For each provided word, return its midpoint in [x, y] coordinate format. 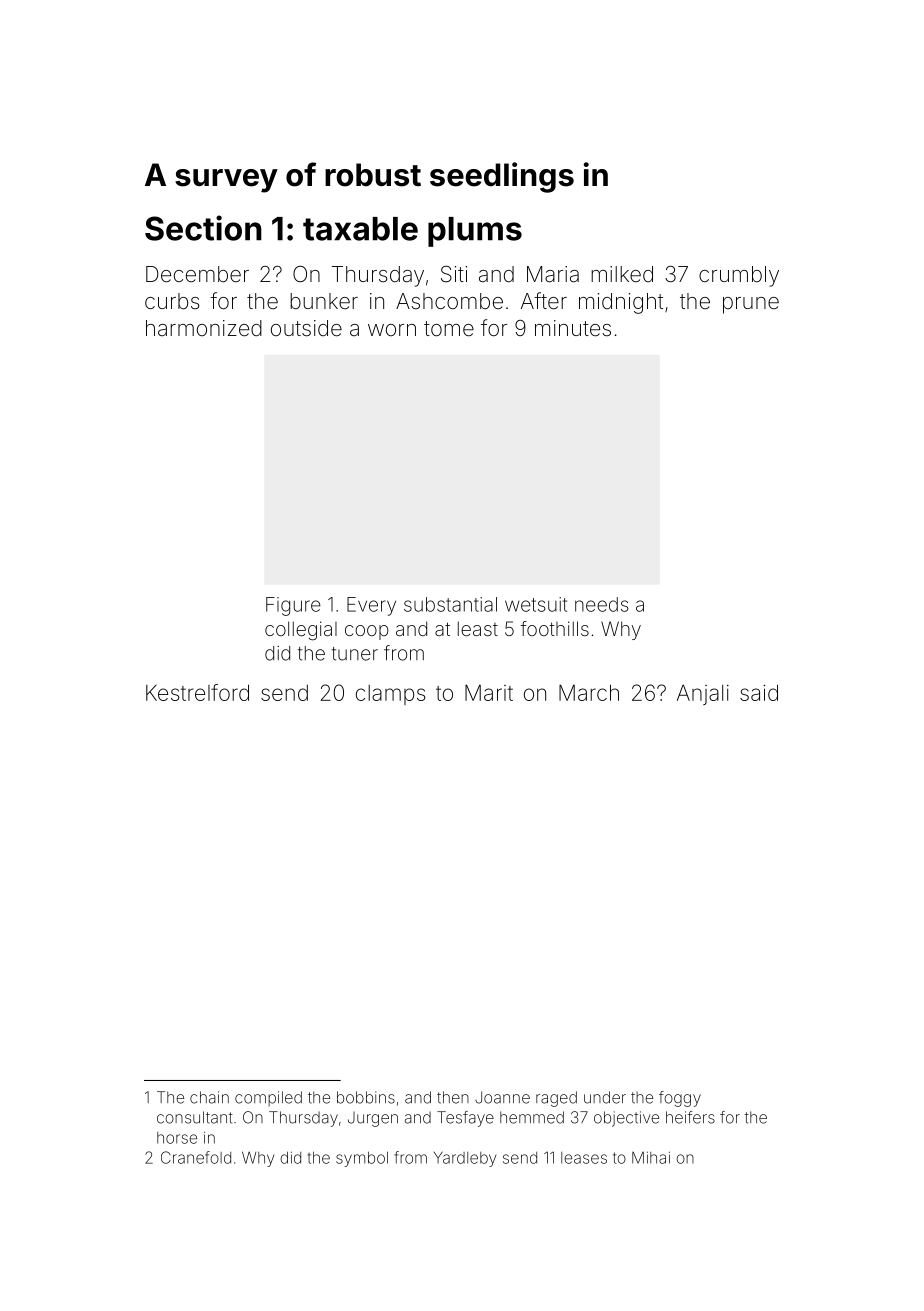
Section [203, 228]
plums [475, 232]
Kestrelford [197, 692]
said [759, 692]
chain [209, 1097]
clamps [391, 695]
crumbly [739, 276]
